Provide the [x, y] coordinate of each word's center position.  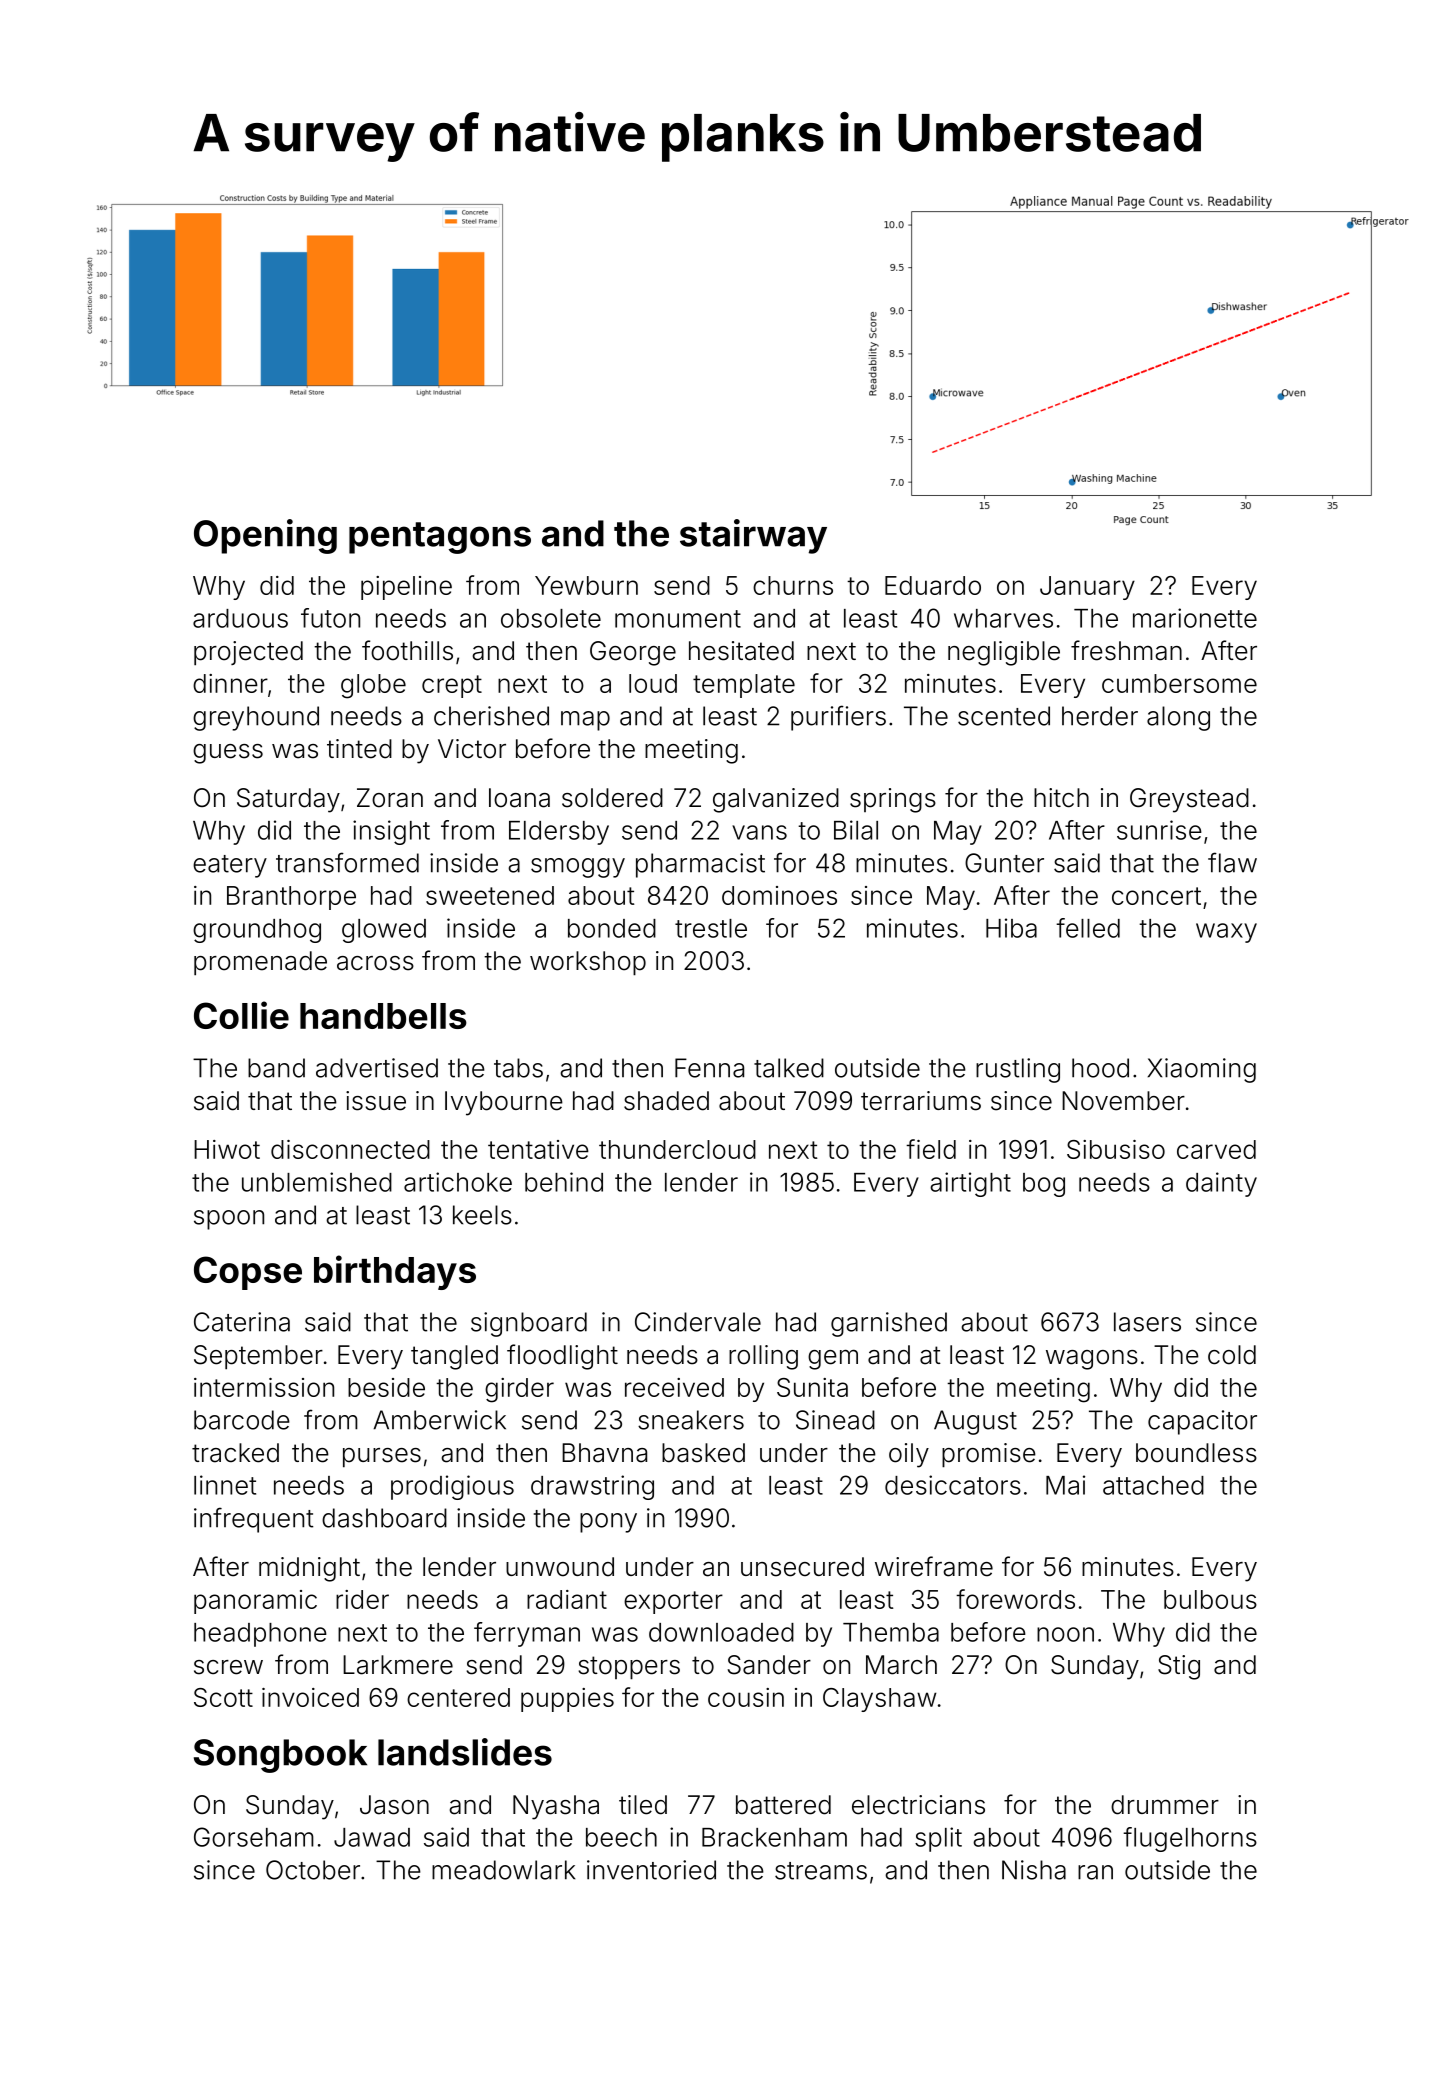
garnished [889, 1324]
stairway [753, 536]
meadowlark [503, 1870]
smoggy [578, 868]
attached [1153, 1485]
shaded [666, 1101]
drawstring [592, 1487]
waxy [1226, 933]
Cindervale [698, 1322]
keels [482, 1215]
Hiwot [227, 1149]
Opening [265, 536]
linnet [225, 1485]
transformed [347, 862]
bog [1044, 1185]
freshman [1126, 650]
